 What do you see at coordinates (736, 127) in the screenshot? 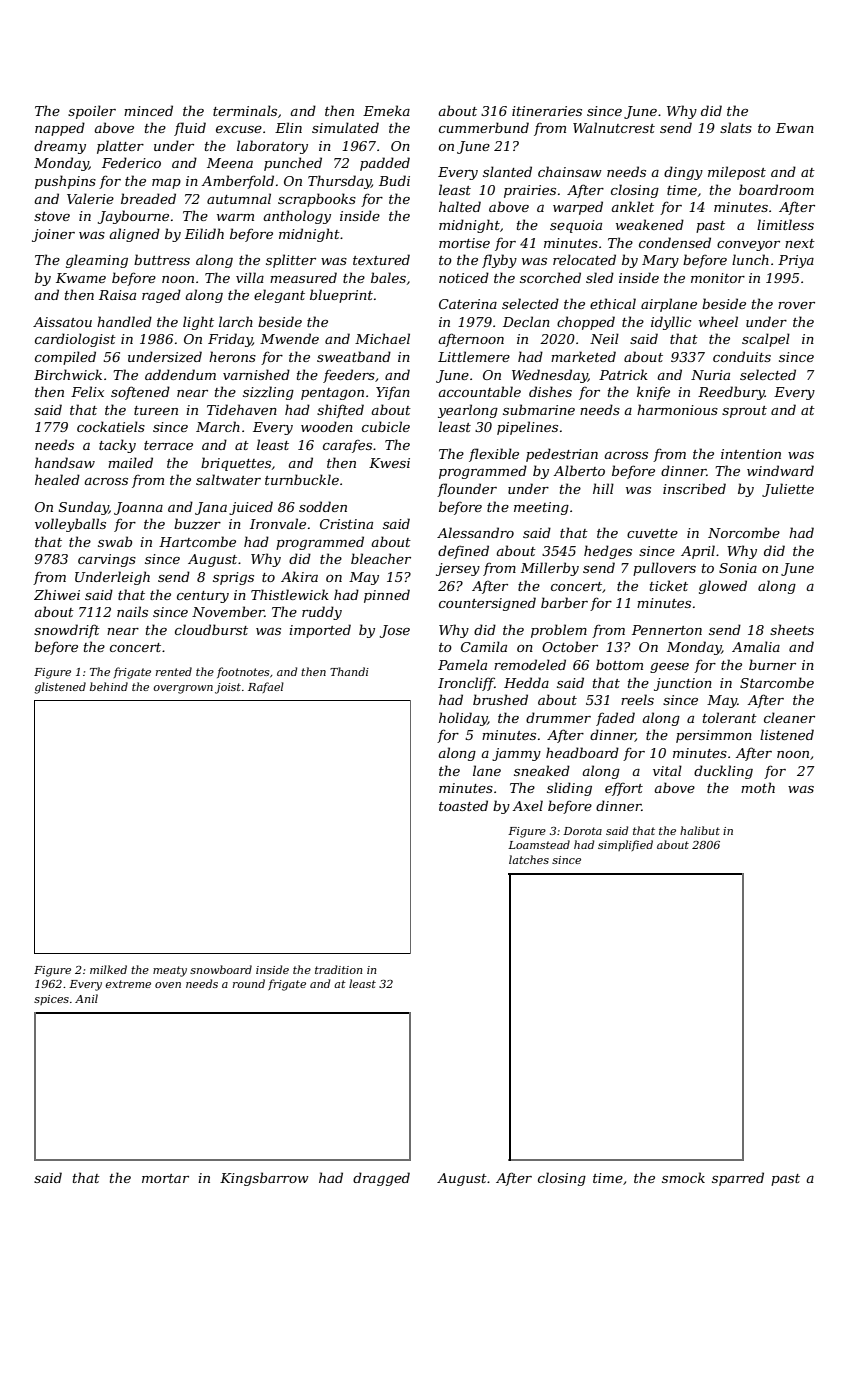
I see `slats` at bounding box center [736, 127].
